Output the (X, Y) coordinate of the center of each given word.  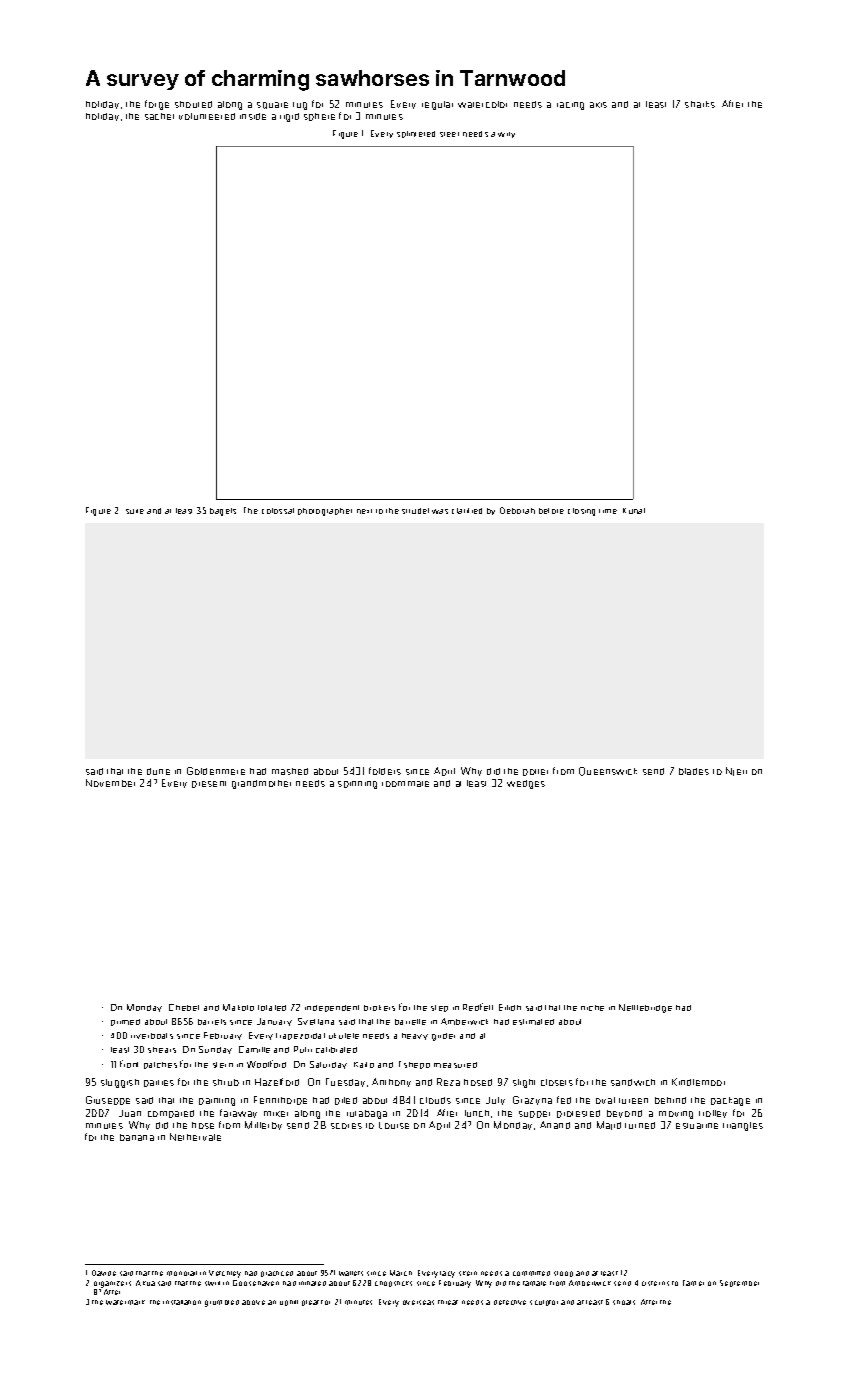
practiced (277, 1274)
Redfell (478, 1007)
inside (253, 116)
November (110, 783)
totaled (272, 1008)
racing (570, 106)
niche (592, 1008)
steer (449, 134)
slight (524, 1083)
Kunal (634, 511)
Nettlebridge (645, 1008)
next (364, 511)
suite (135, 511)
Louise (394, 1125)
